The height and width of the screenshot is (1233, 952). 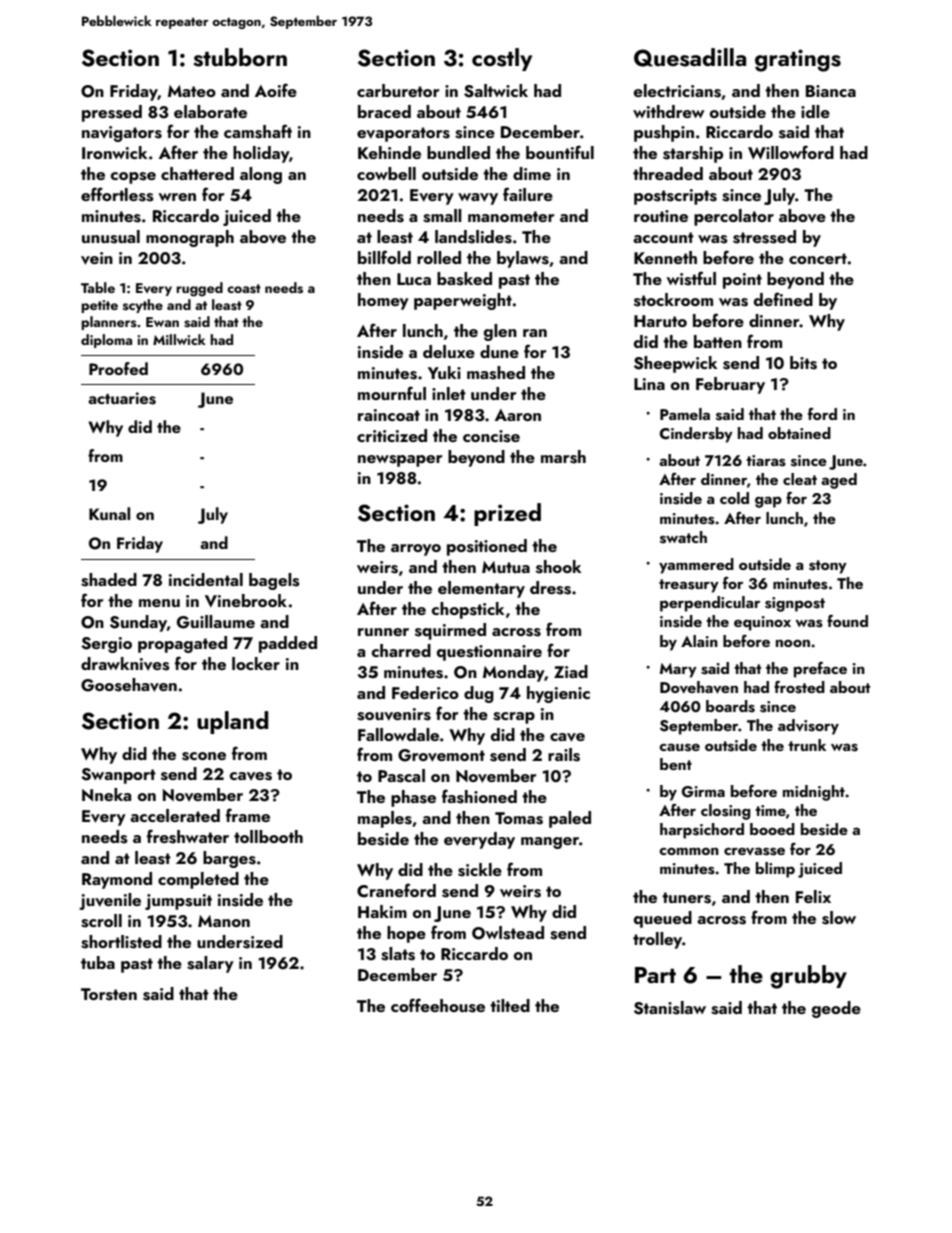 I want to click on starship, so click(x=693, y=154).
